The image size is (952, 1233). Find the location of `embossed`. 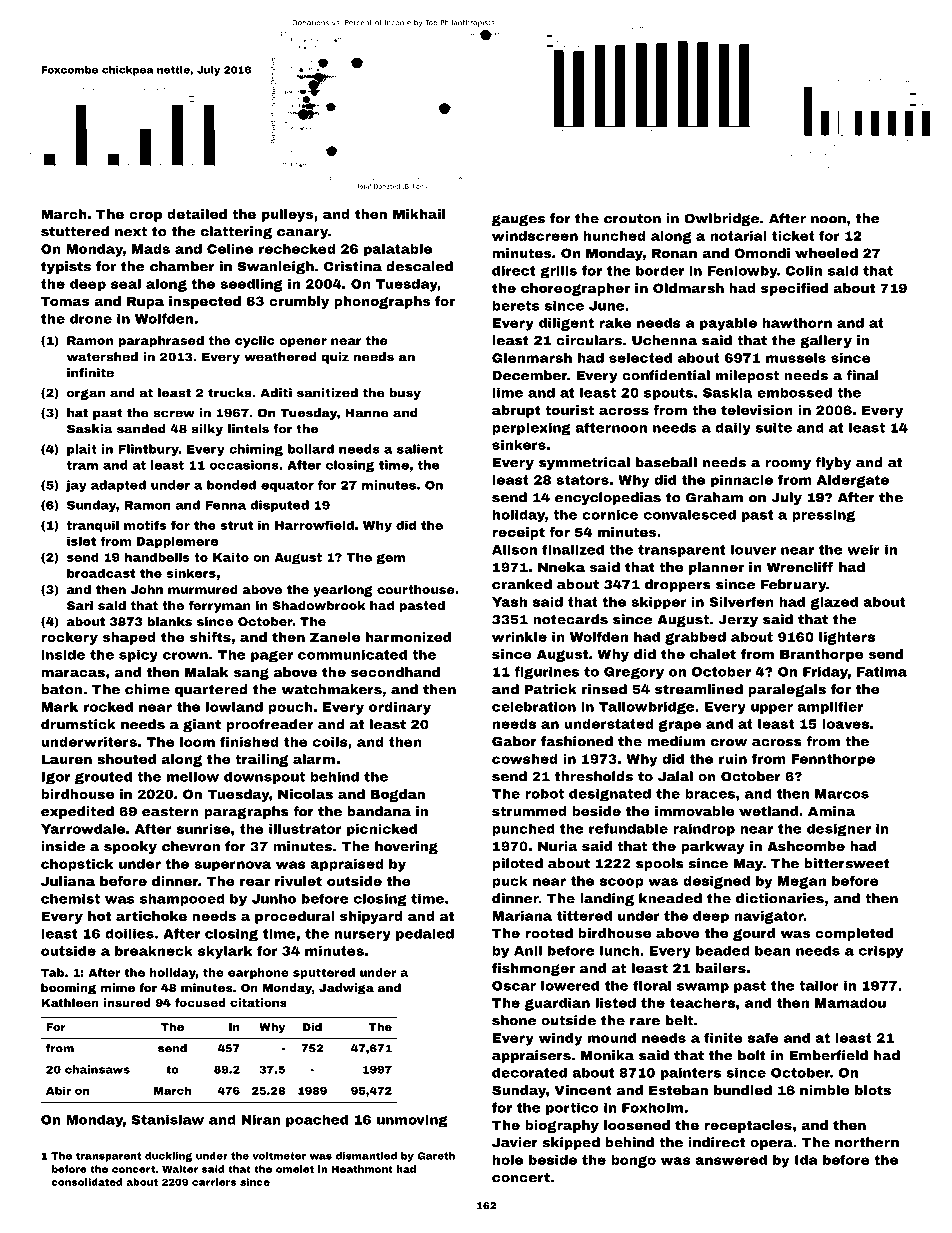

embossed is located at coordinates (794, 393).
